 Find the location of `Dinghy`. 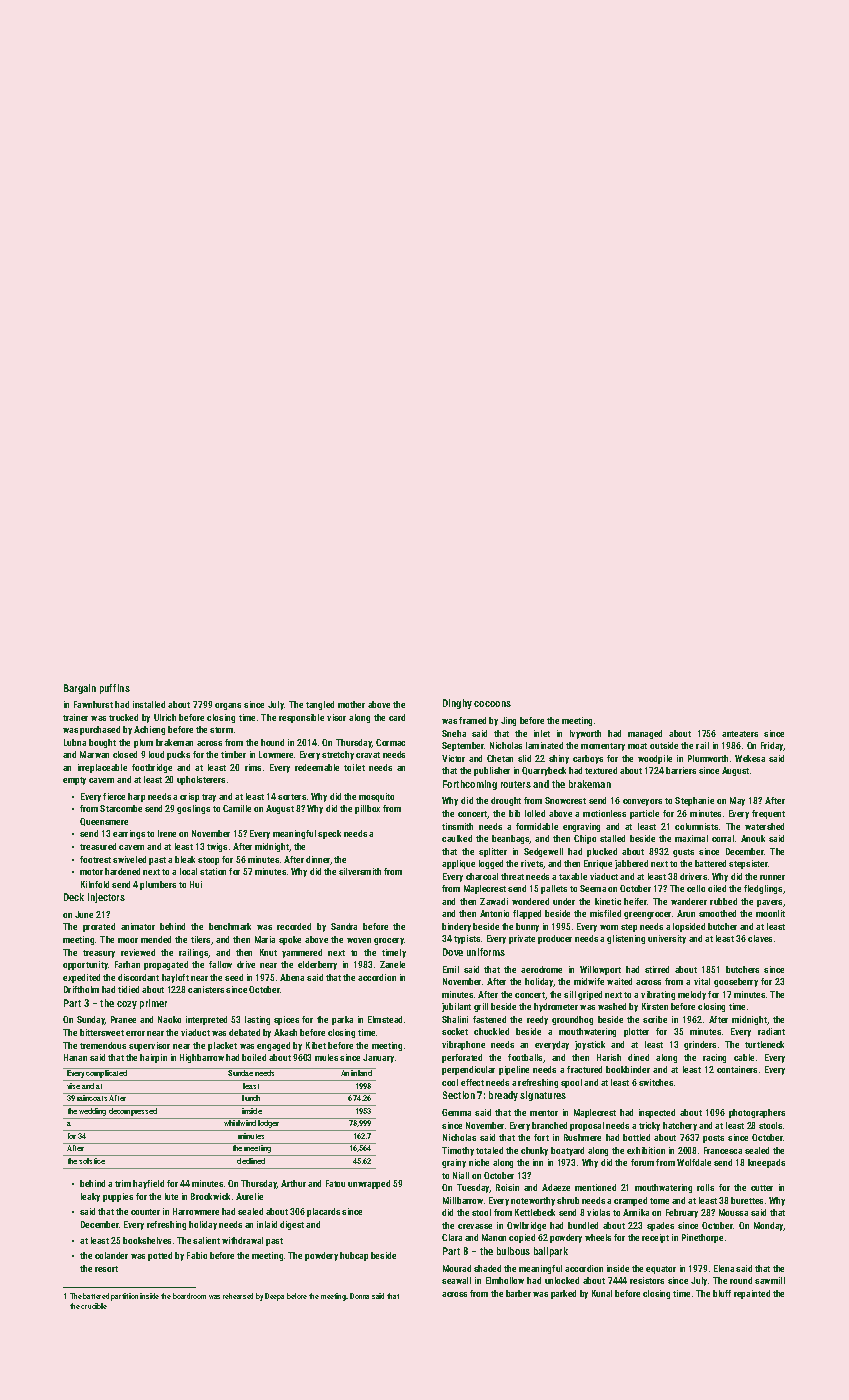

Dinghy is located at coordinates (457, 704).
